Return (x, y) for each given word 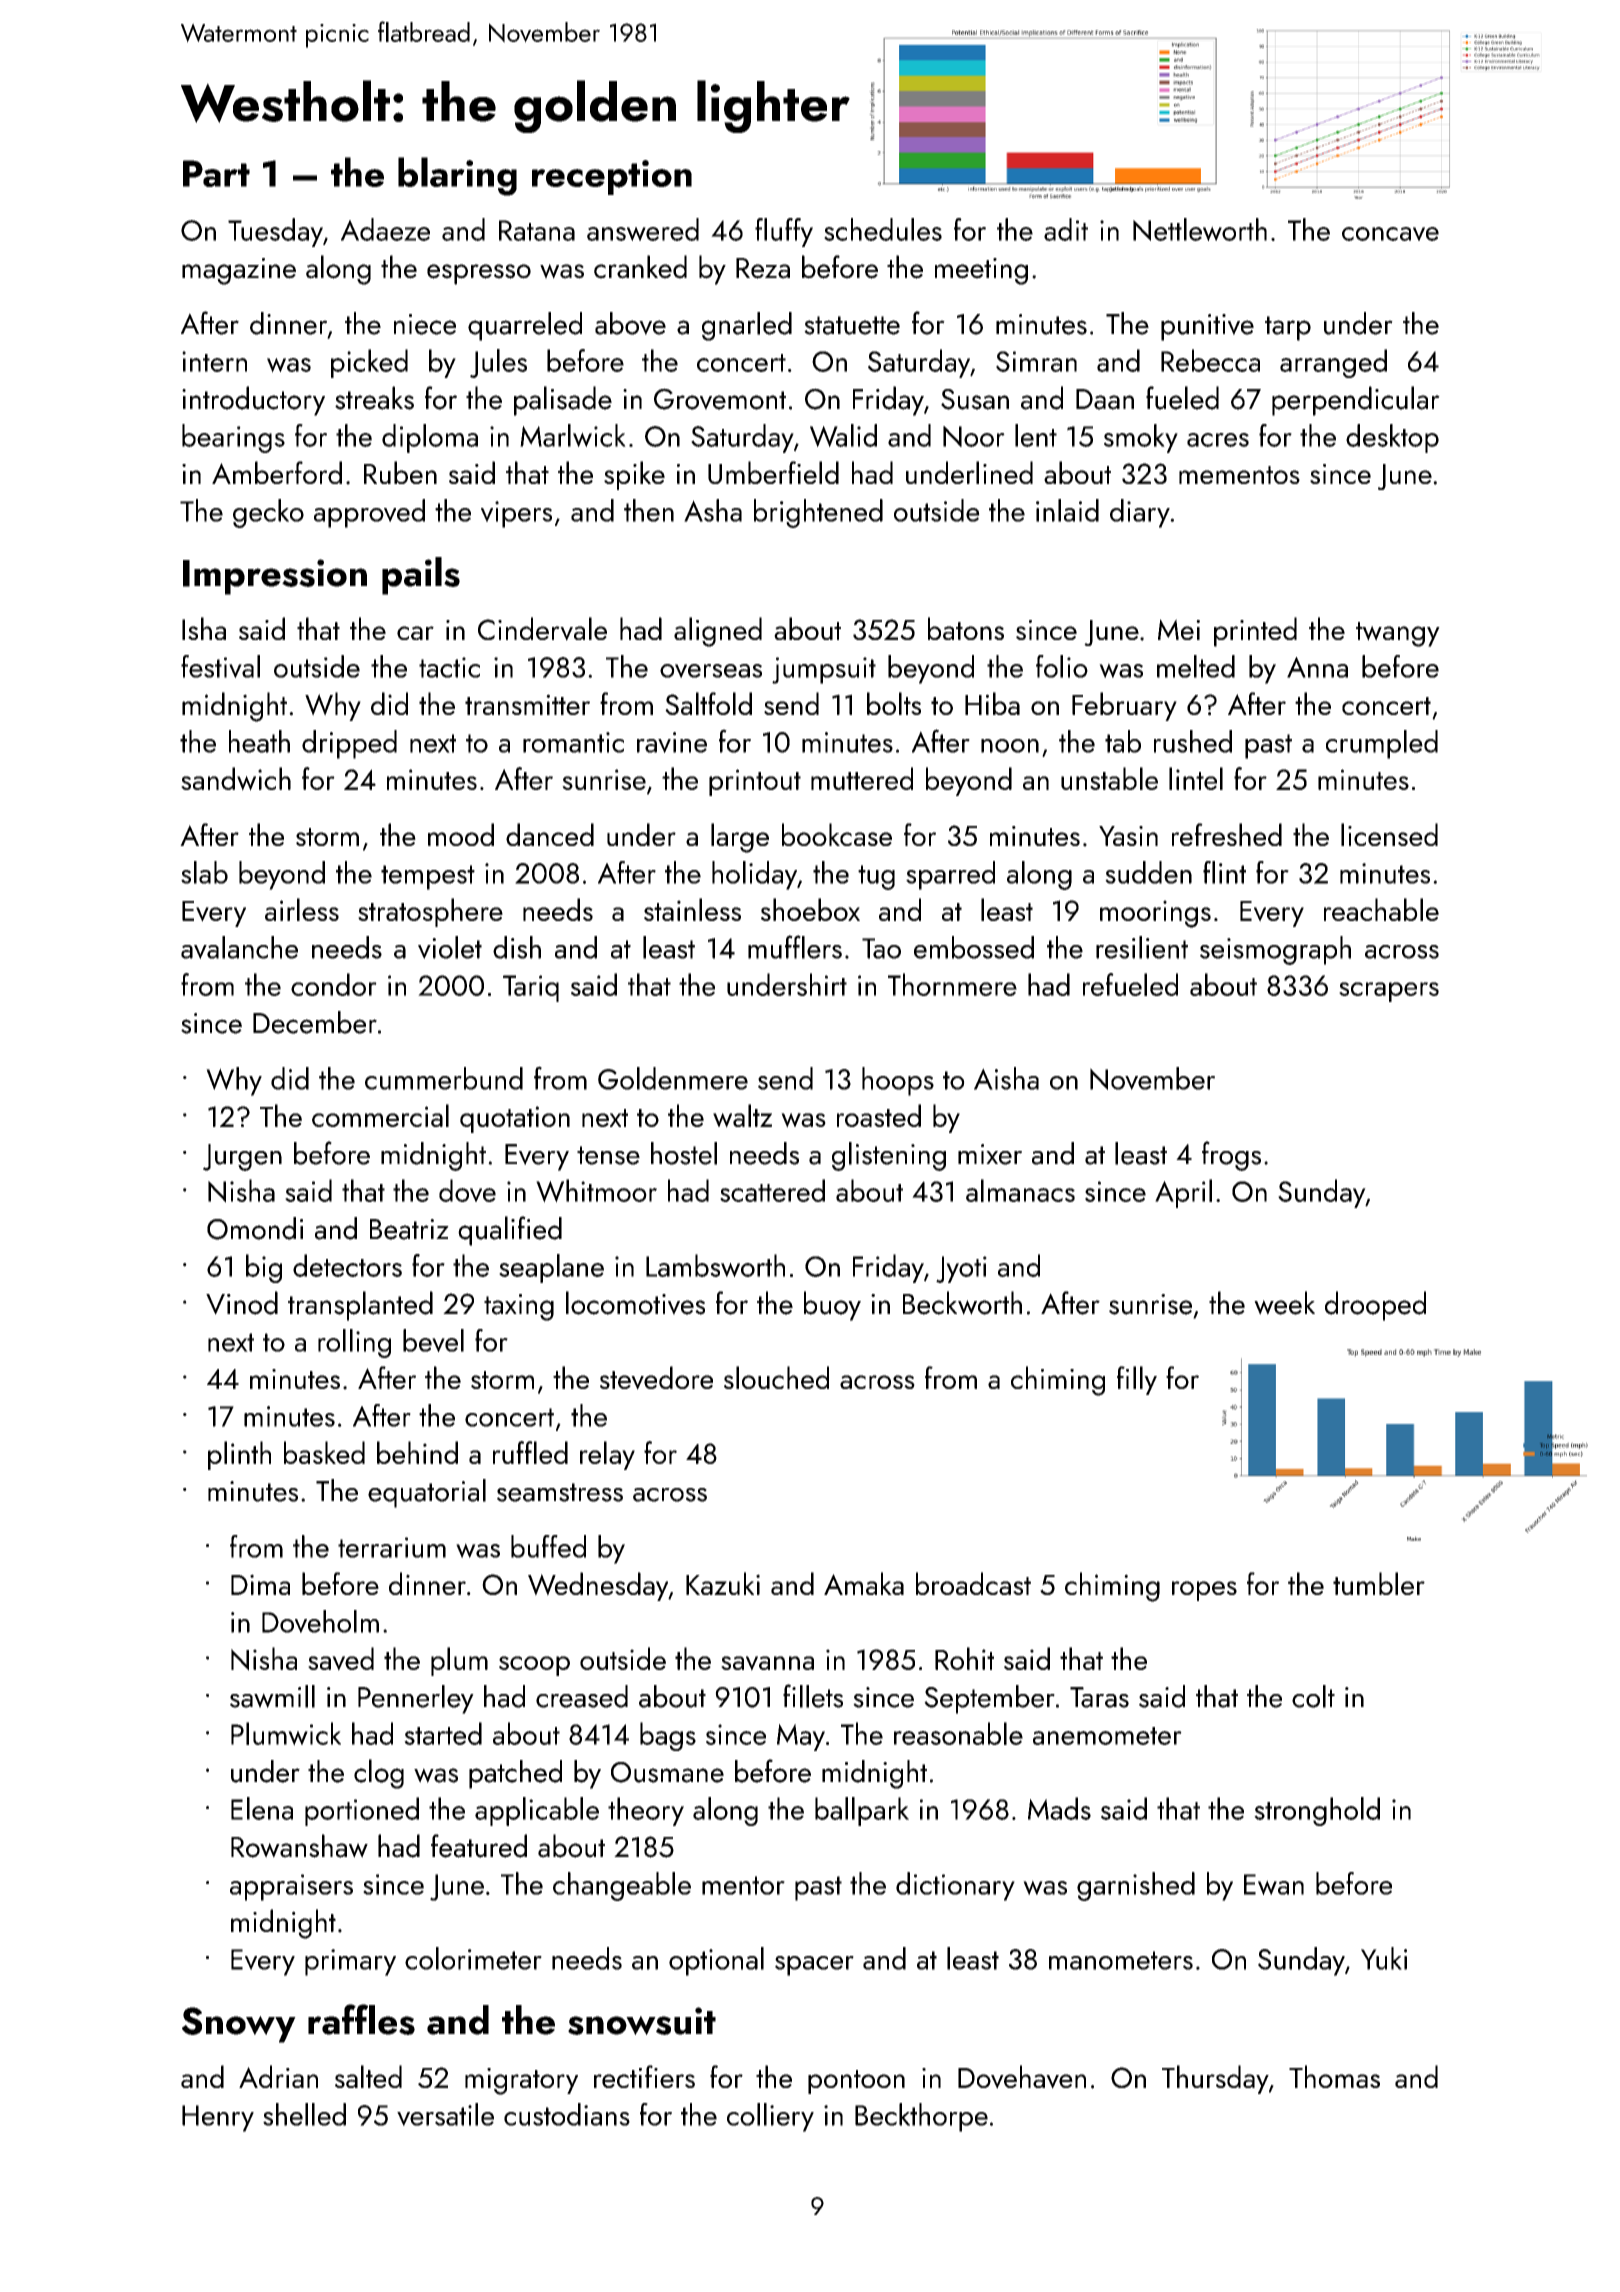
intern (214, 361)
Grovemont (720, 399)
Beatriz (409, 1229)
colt (1313, 1696)
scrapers (1389, 992)
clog (379, 1774)
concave (1390, 234)
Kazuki (723, 1583)
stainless (692, 909)
